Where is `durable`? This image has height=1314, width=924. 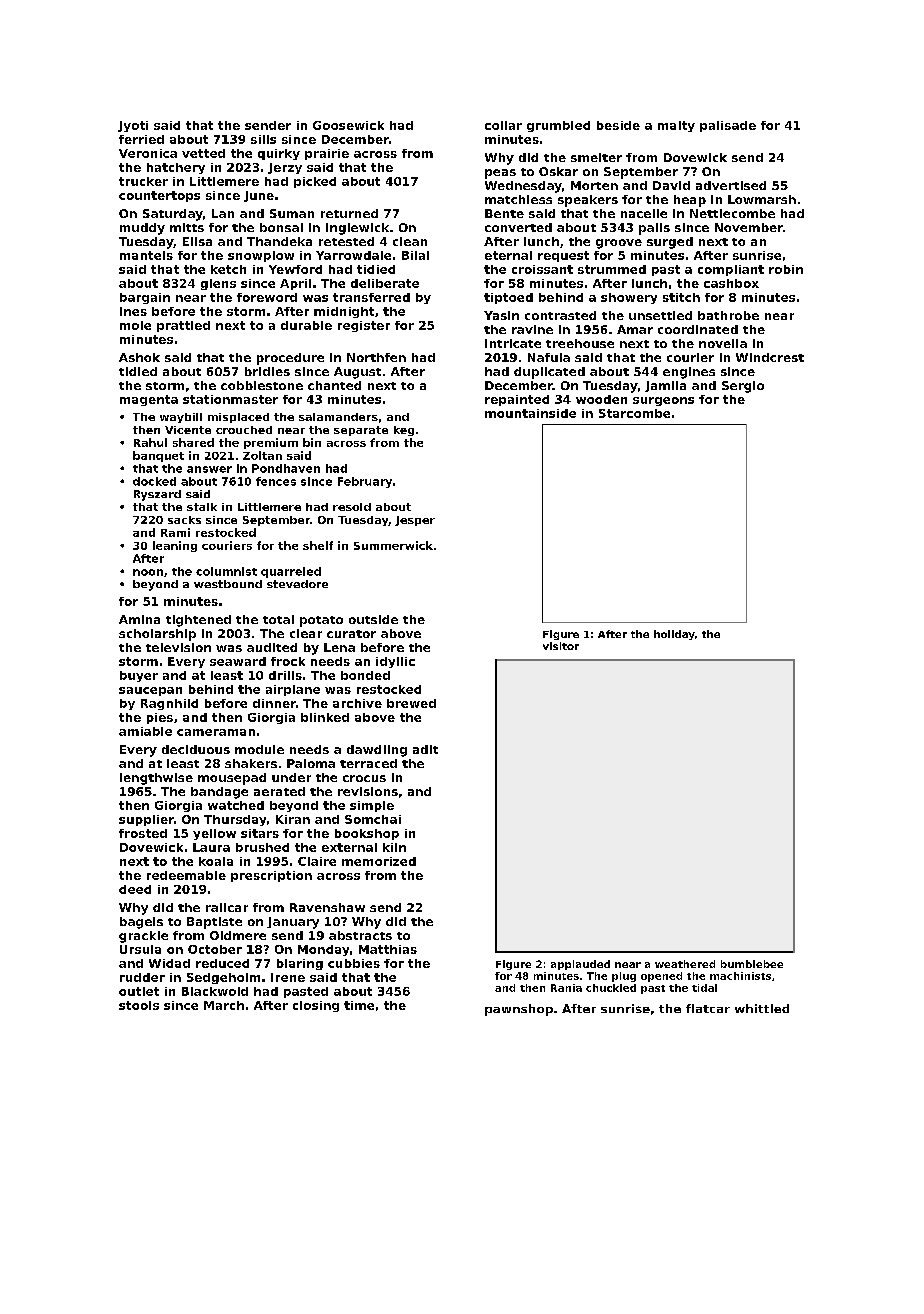
durable is located at coordinates (306, 325).
